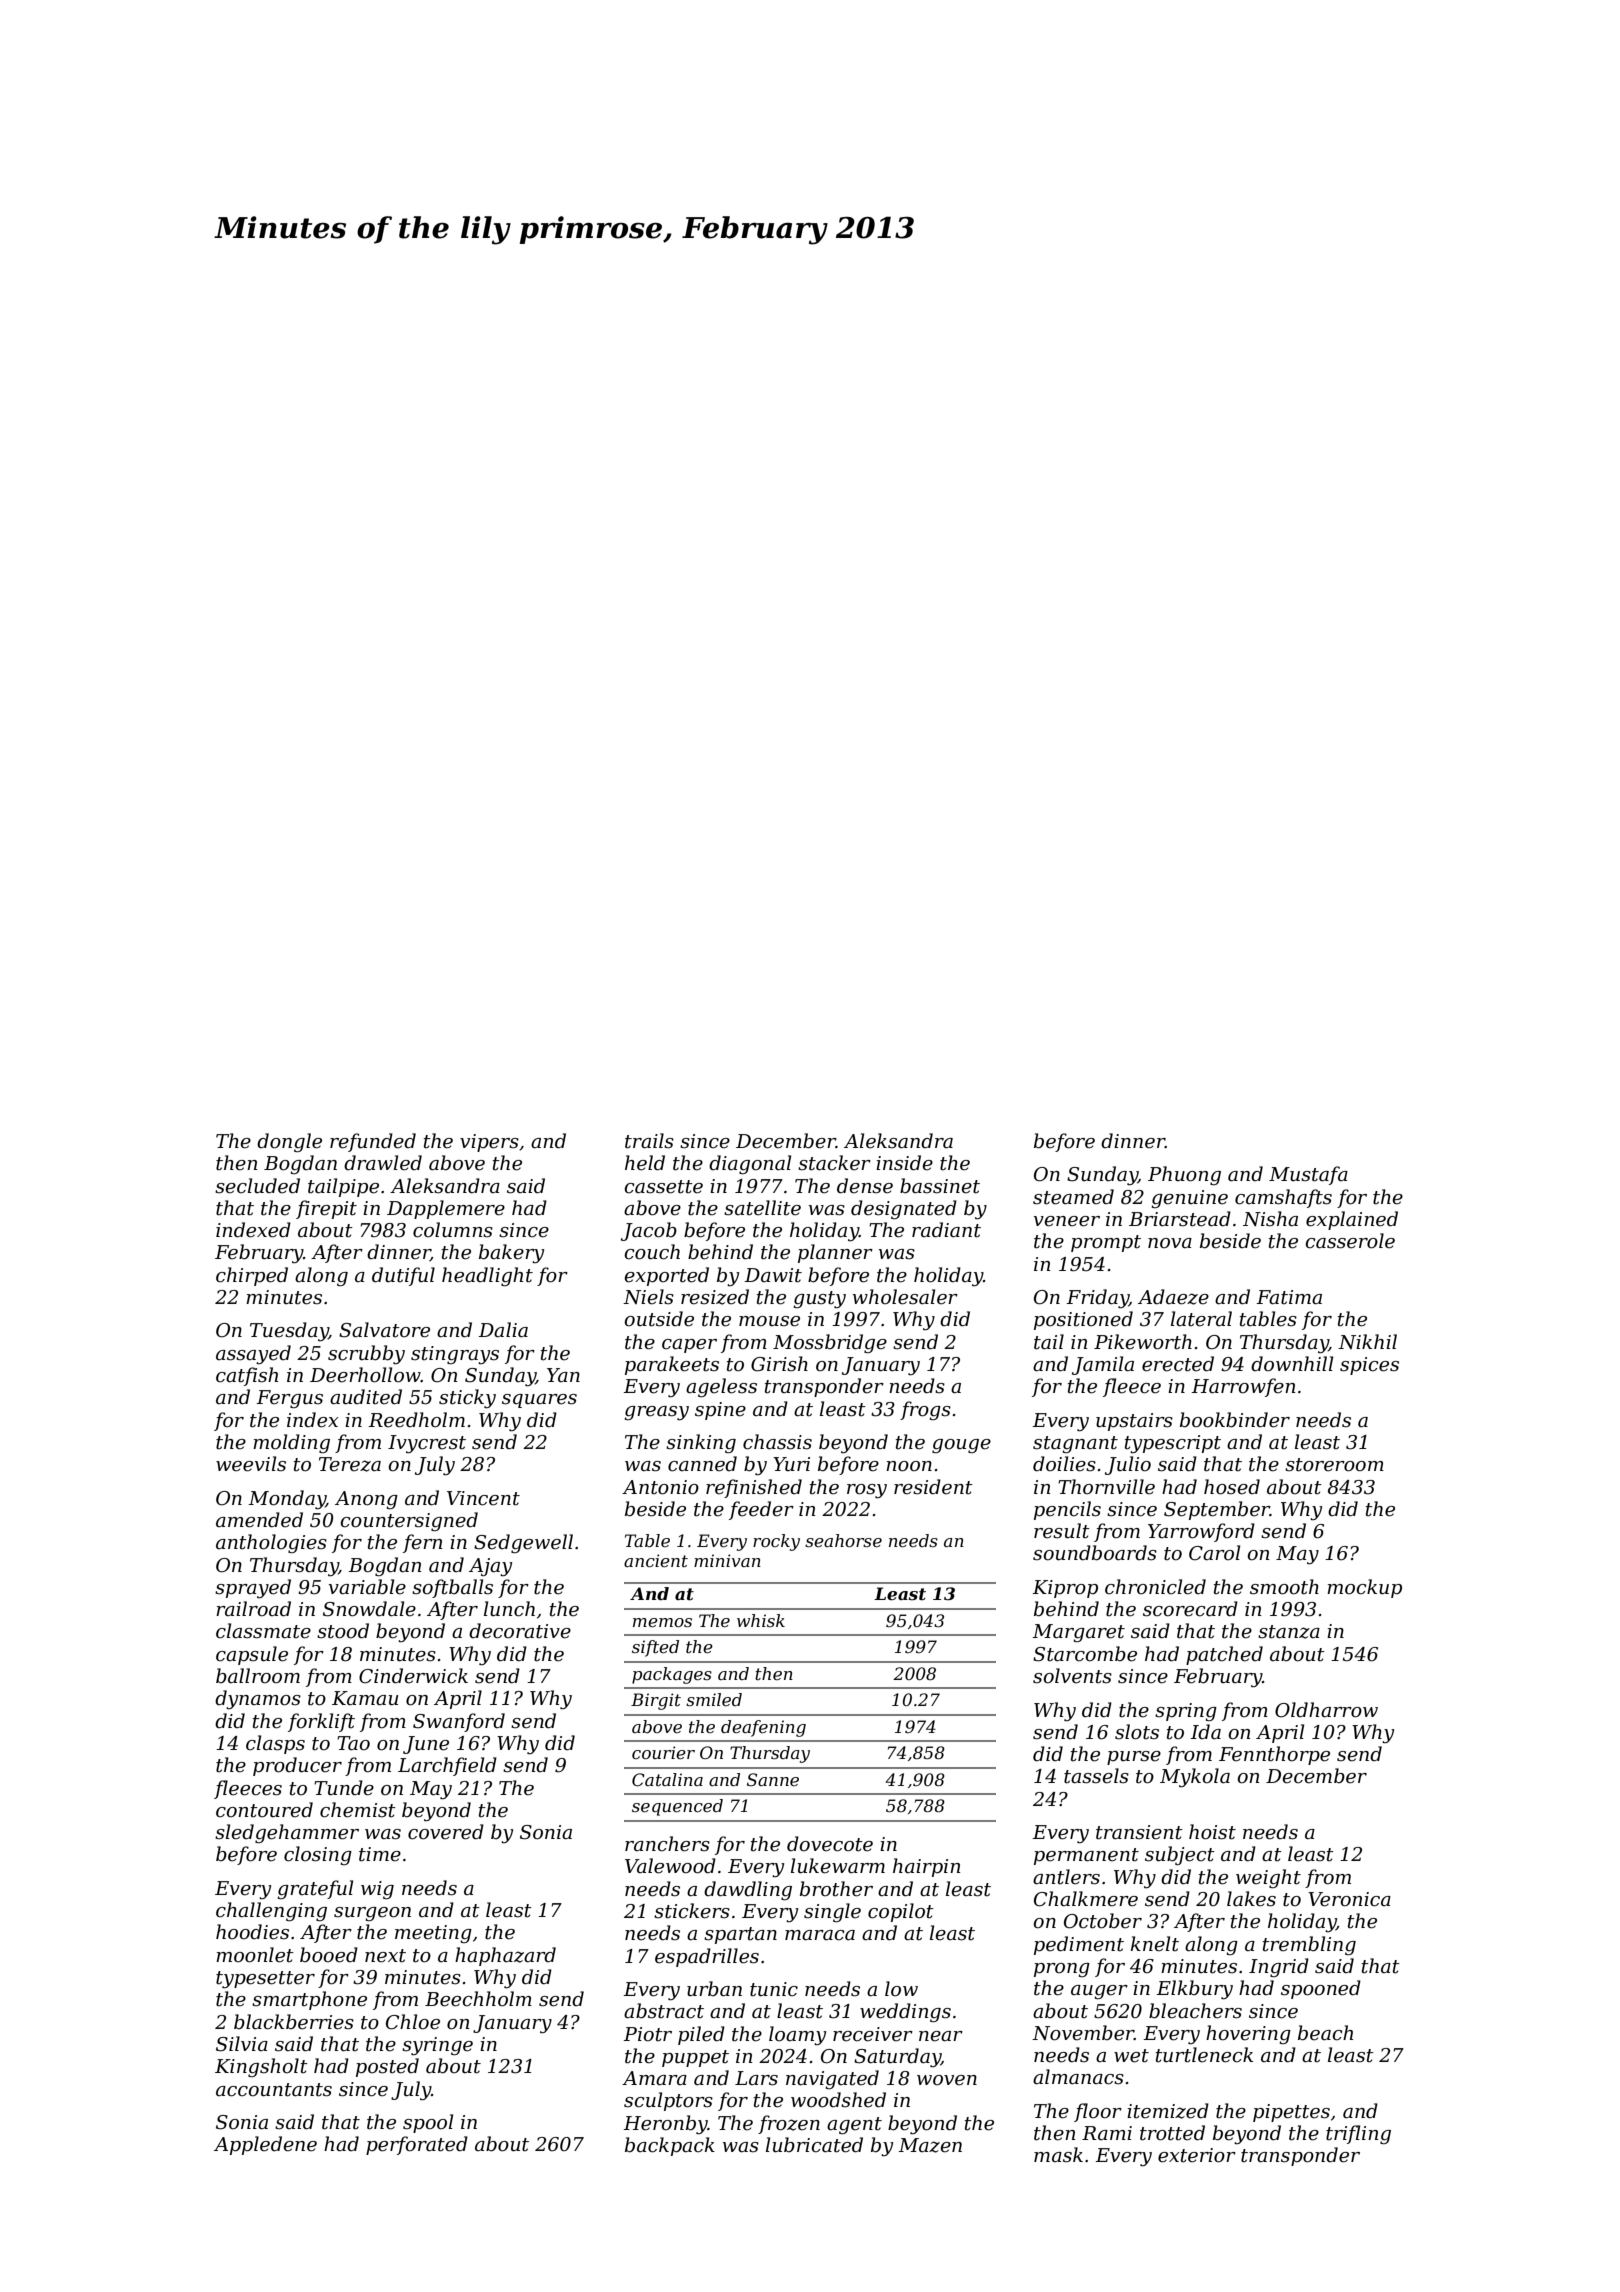 This screenshot has height=2292, width=1620. I want to click on positioned, so click(1083, 1320).
